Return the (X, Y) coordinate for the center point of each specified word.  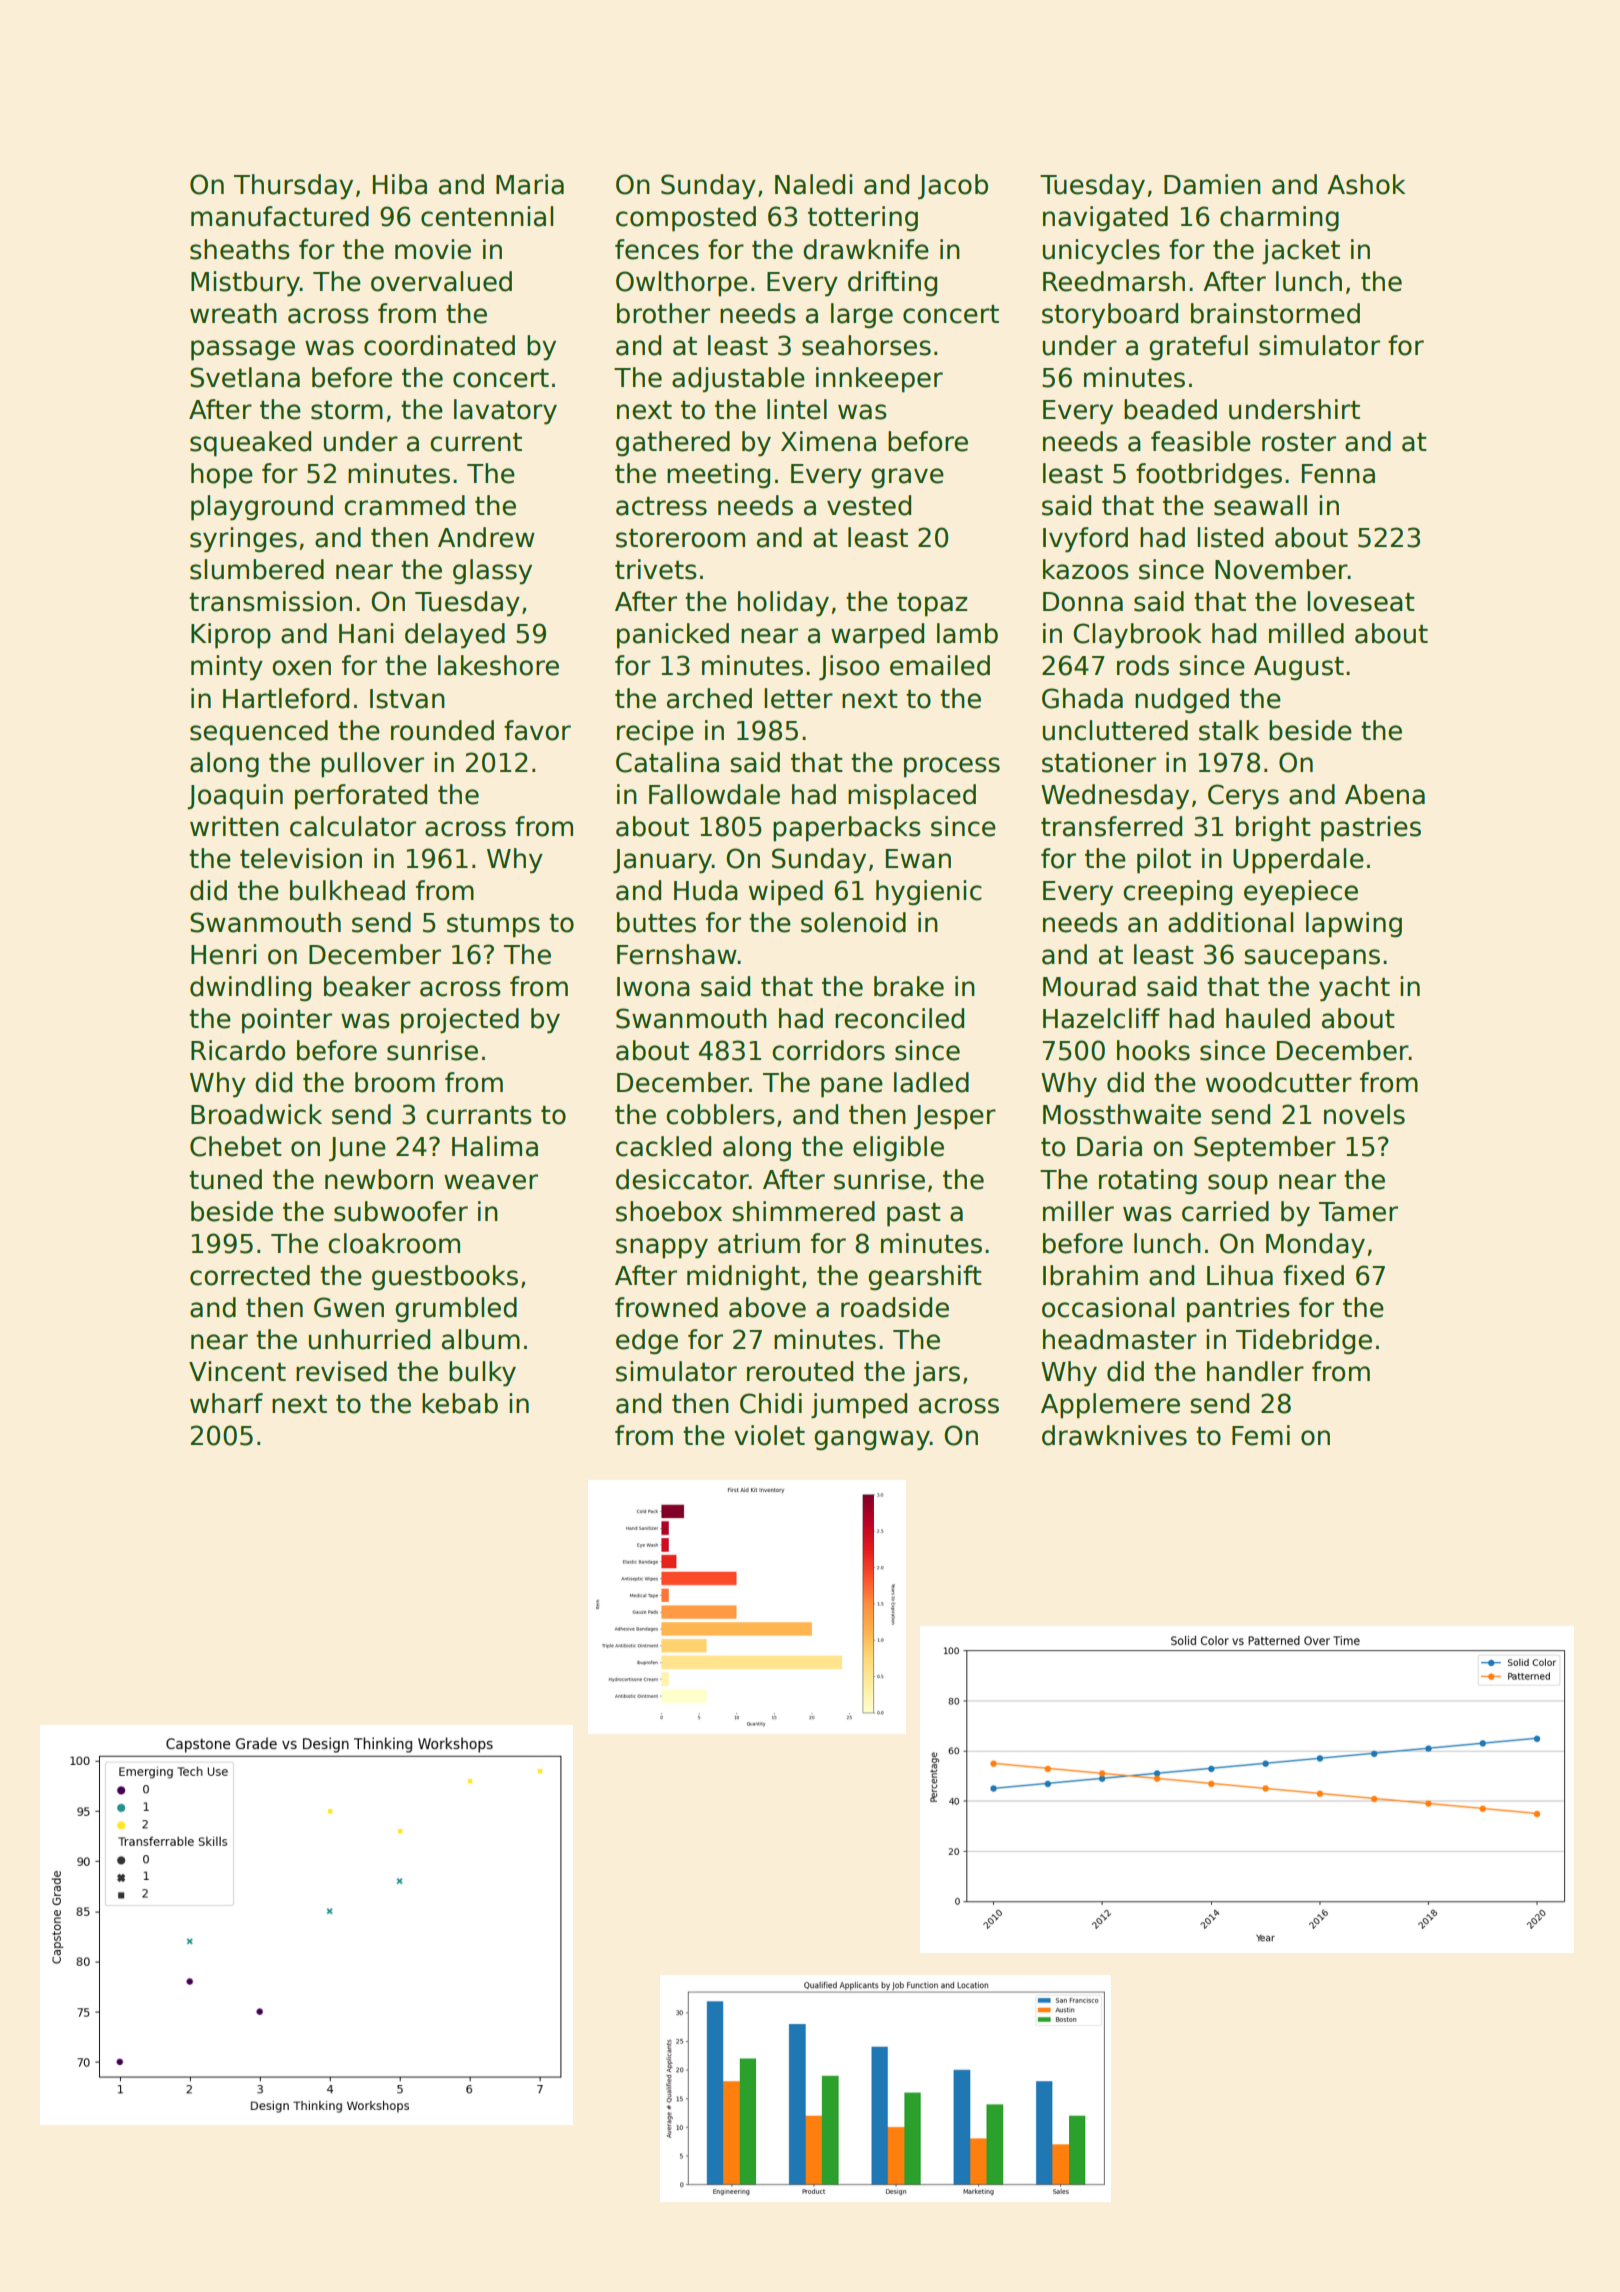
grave (907, 478)
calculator (353, 826)
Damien (1212, 184)
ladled (931, 1082)
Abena (1385, 794)
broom (395, 1082)
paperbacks (847, 829)
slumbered (257, 569)
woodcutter (1279, 1082)
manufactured (280, 216)
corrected (250, 1275)
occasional (1108, 1307)
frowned (666, 1307)
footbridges (1209, 476)
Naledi (813, 184)
